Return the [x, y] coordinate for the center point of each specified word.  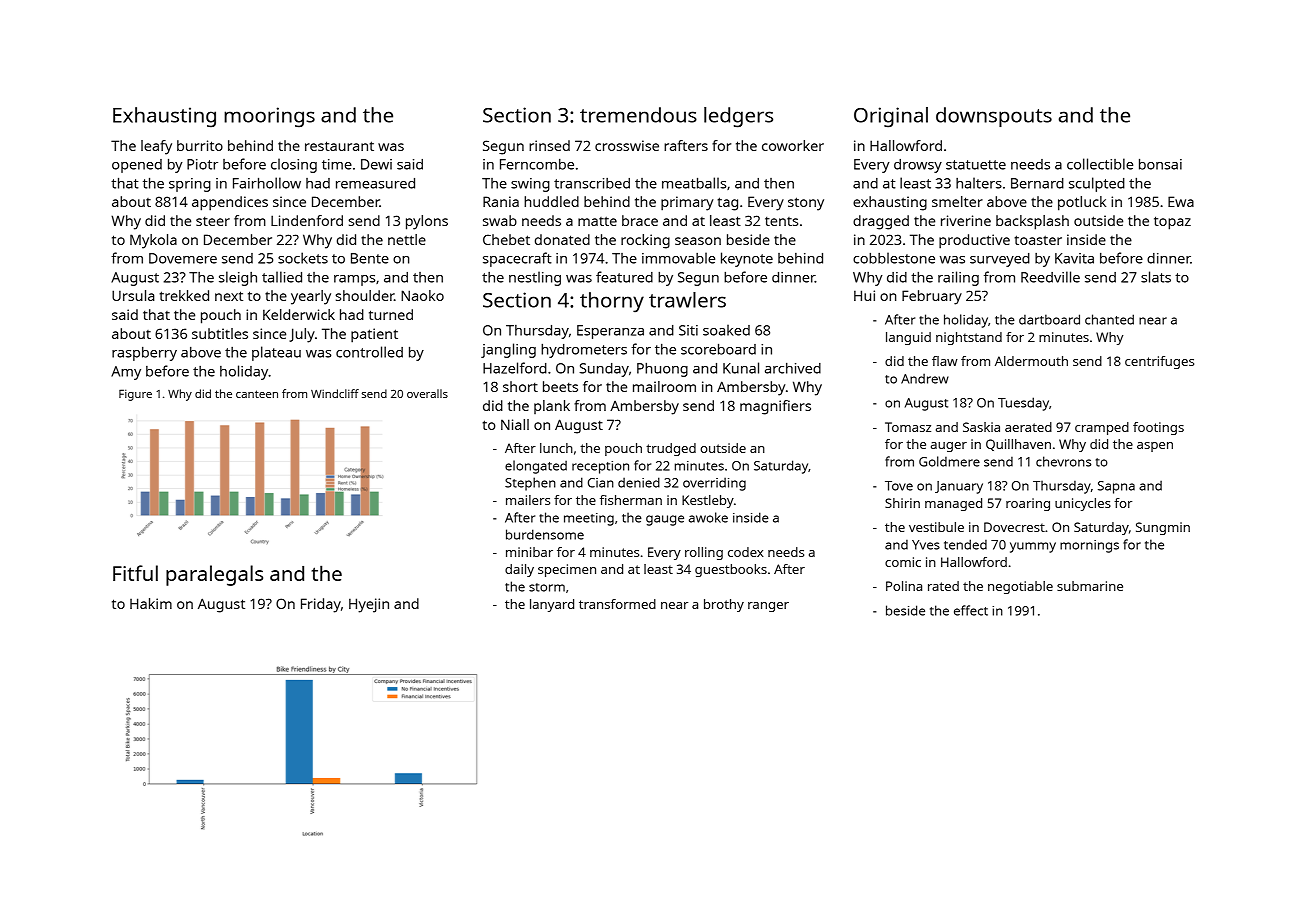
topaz [1172, 223]
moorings [269, 117]
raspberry [144, 354]
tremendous [638, 115]
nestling [535, 278]
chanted [1109, 319]
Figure [135, 395]
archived [793, 368]
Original [891, 117]
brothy [724, 605]
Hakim [151, 603]
